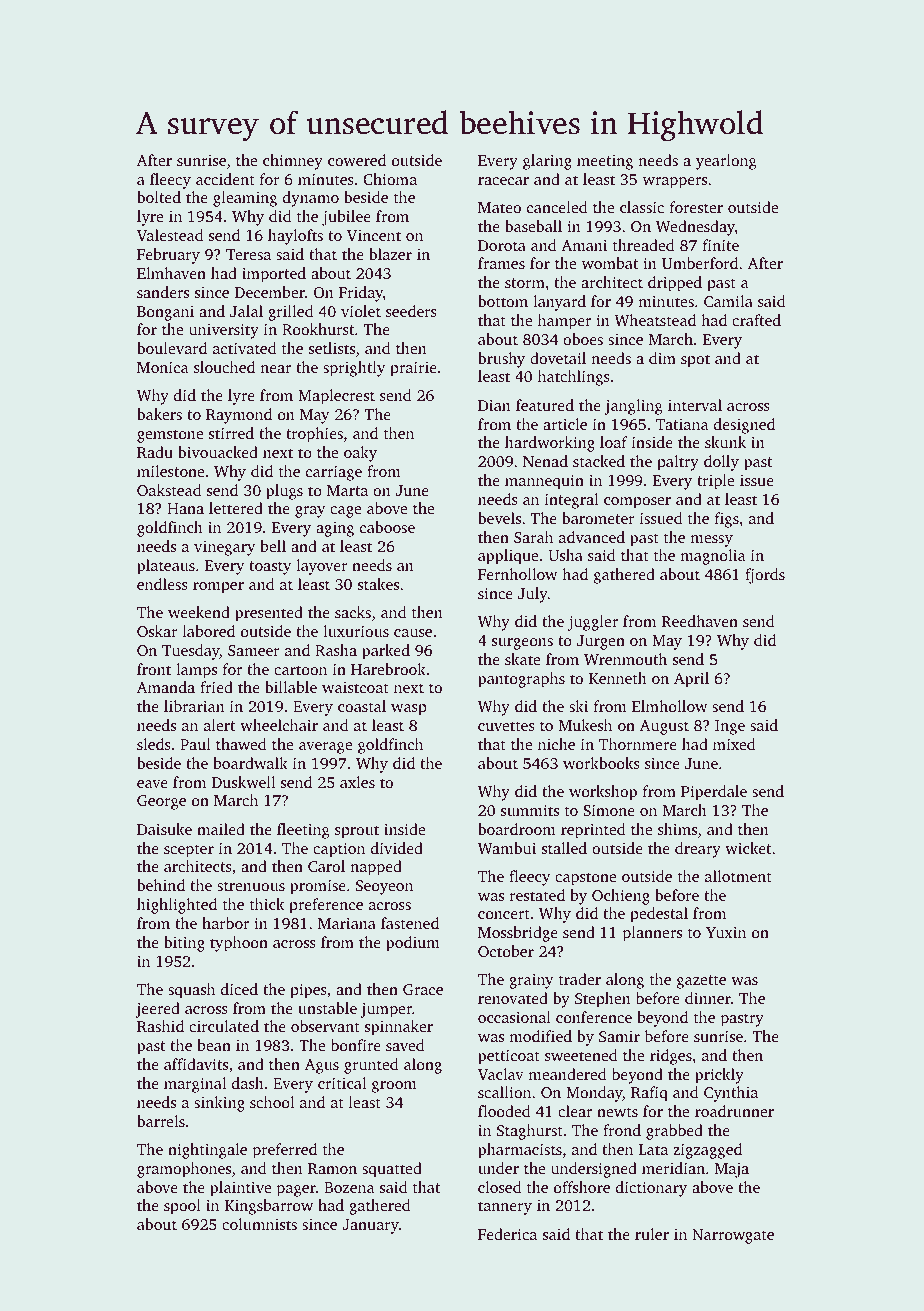 The width and height of the screenshot is (924, 1311). What do you see at coordinates (191, 991) in the screenshot?
I see `squash` at bounding box center [191, 991].
